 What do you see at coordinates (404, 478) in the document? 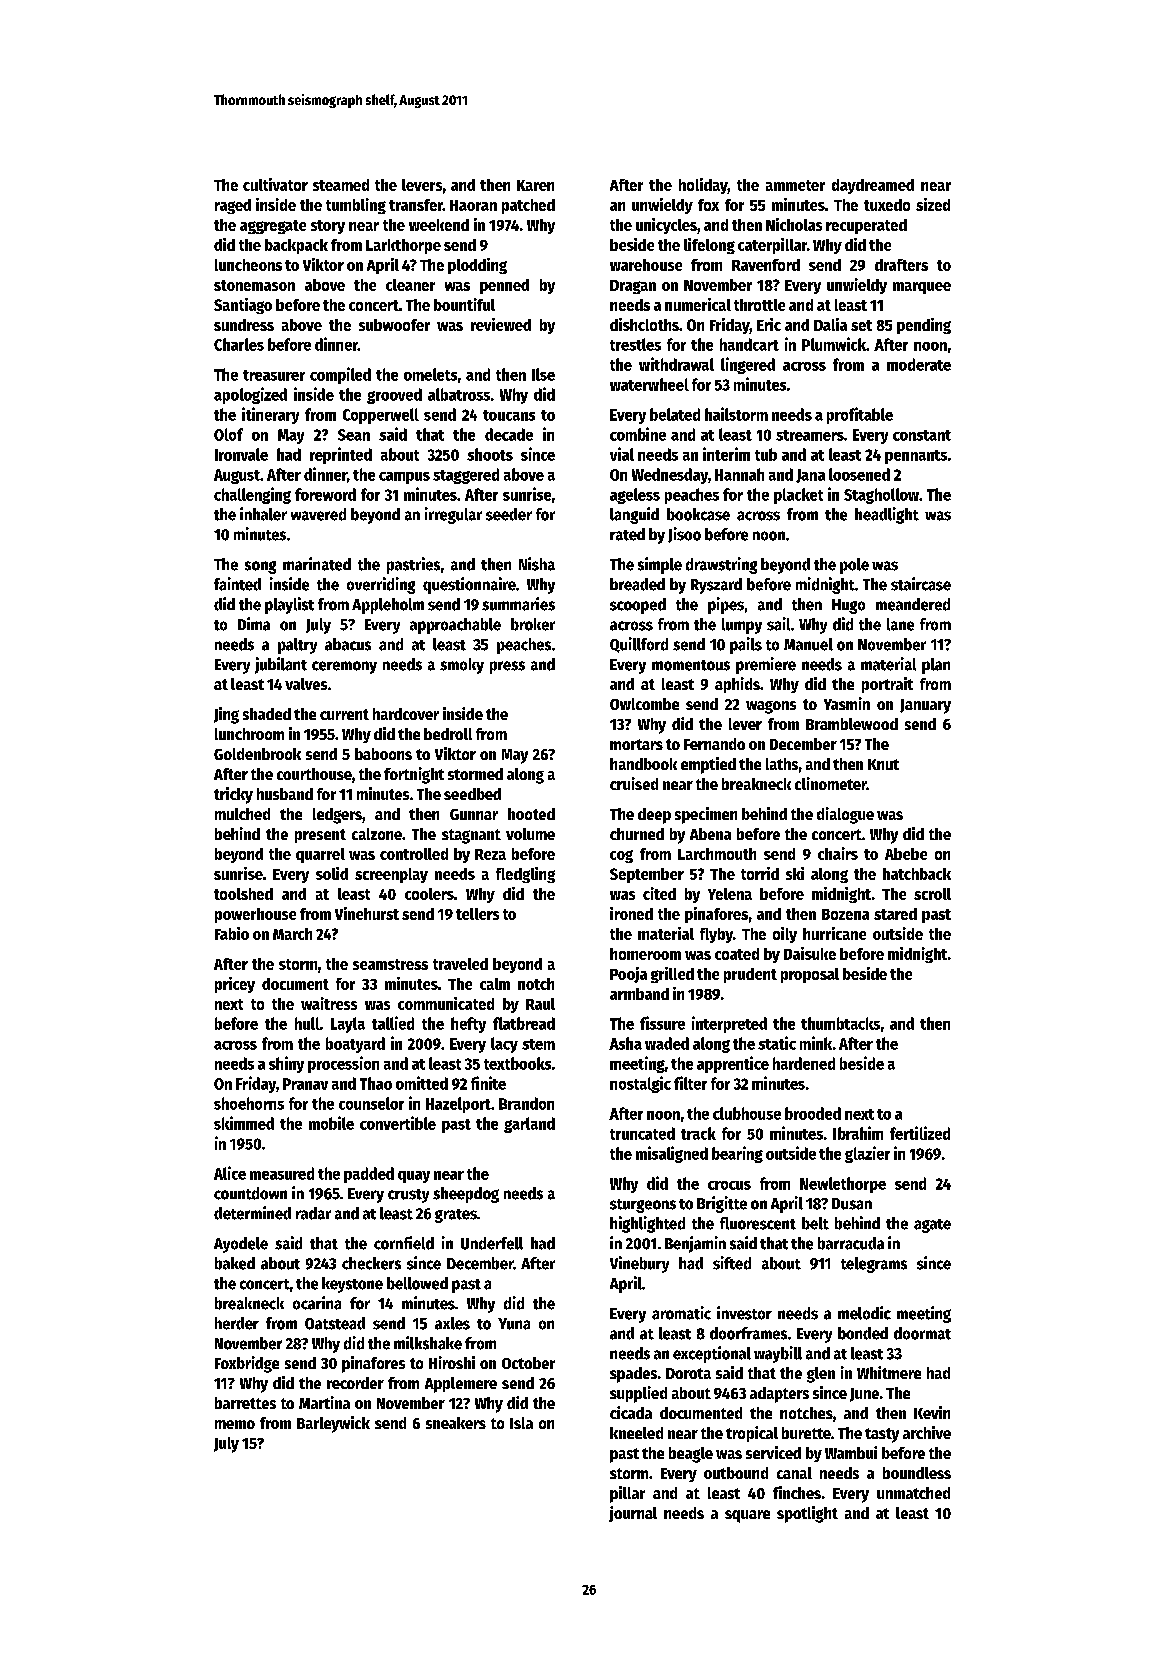
I see `campus` at bounding box center [404, 478].
